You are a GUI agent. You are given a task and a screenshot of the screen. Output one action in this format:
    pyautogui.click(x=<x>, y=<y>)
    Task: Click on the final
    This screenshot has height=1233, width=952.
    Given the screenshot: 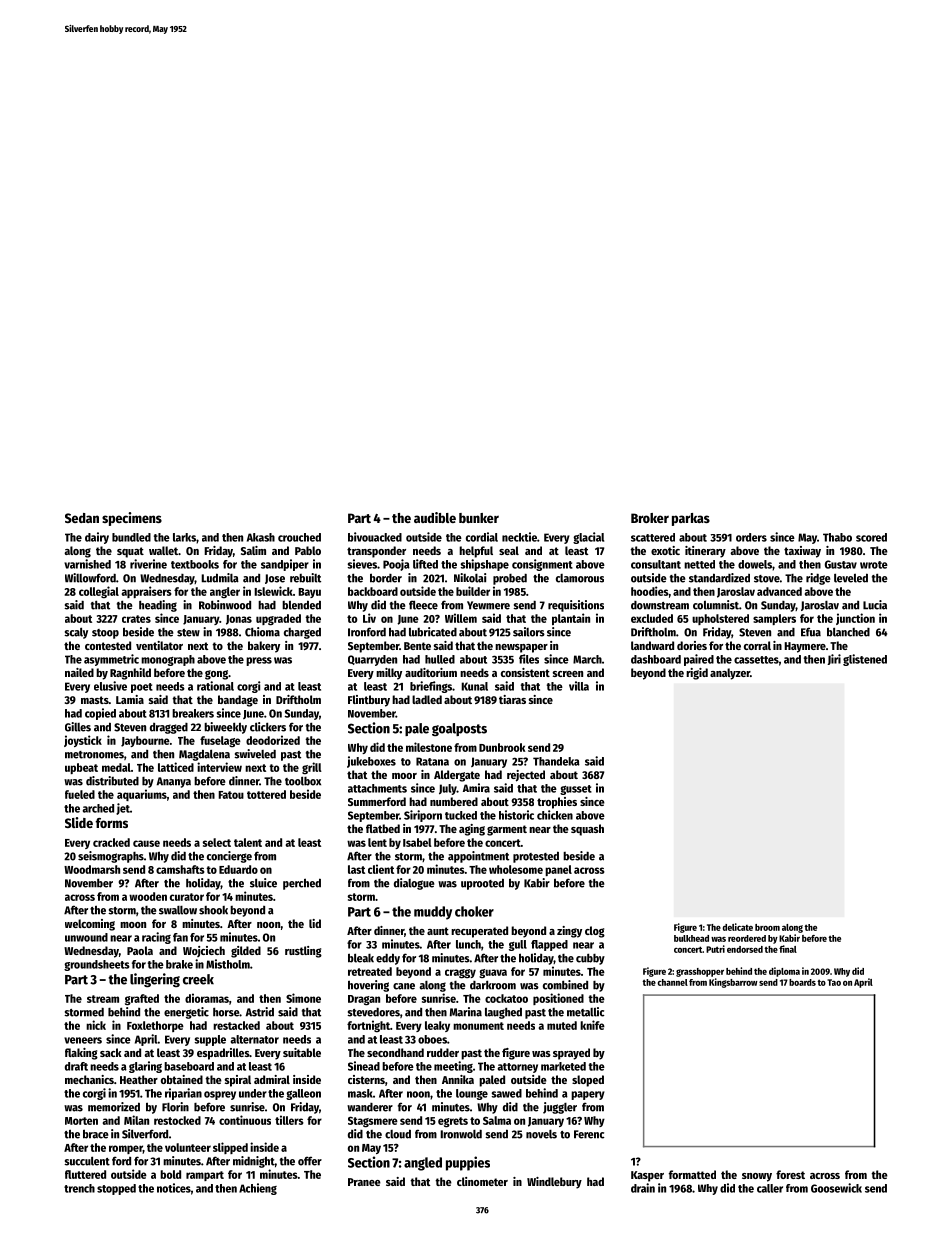 What is the action you would take?
    pyautogui.click(x=788, y=949)
